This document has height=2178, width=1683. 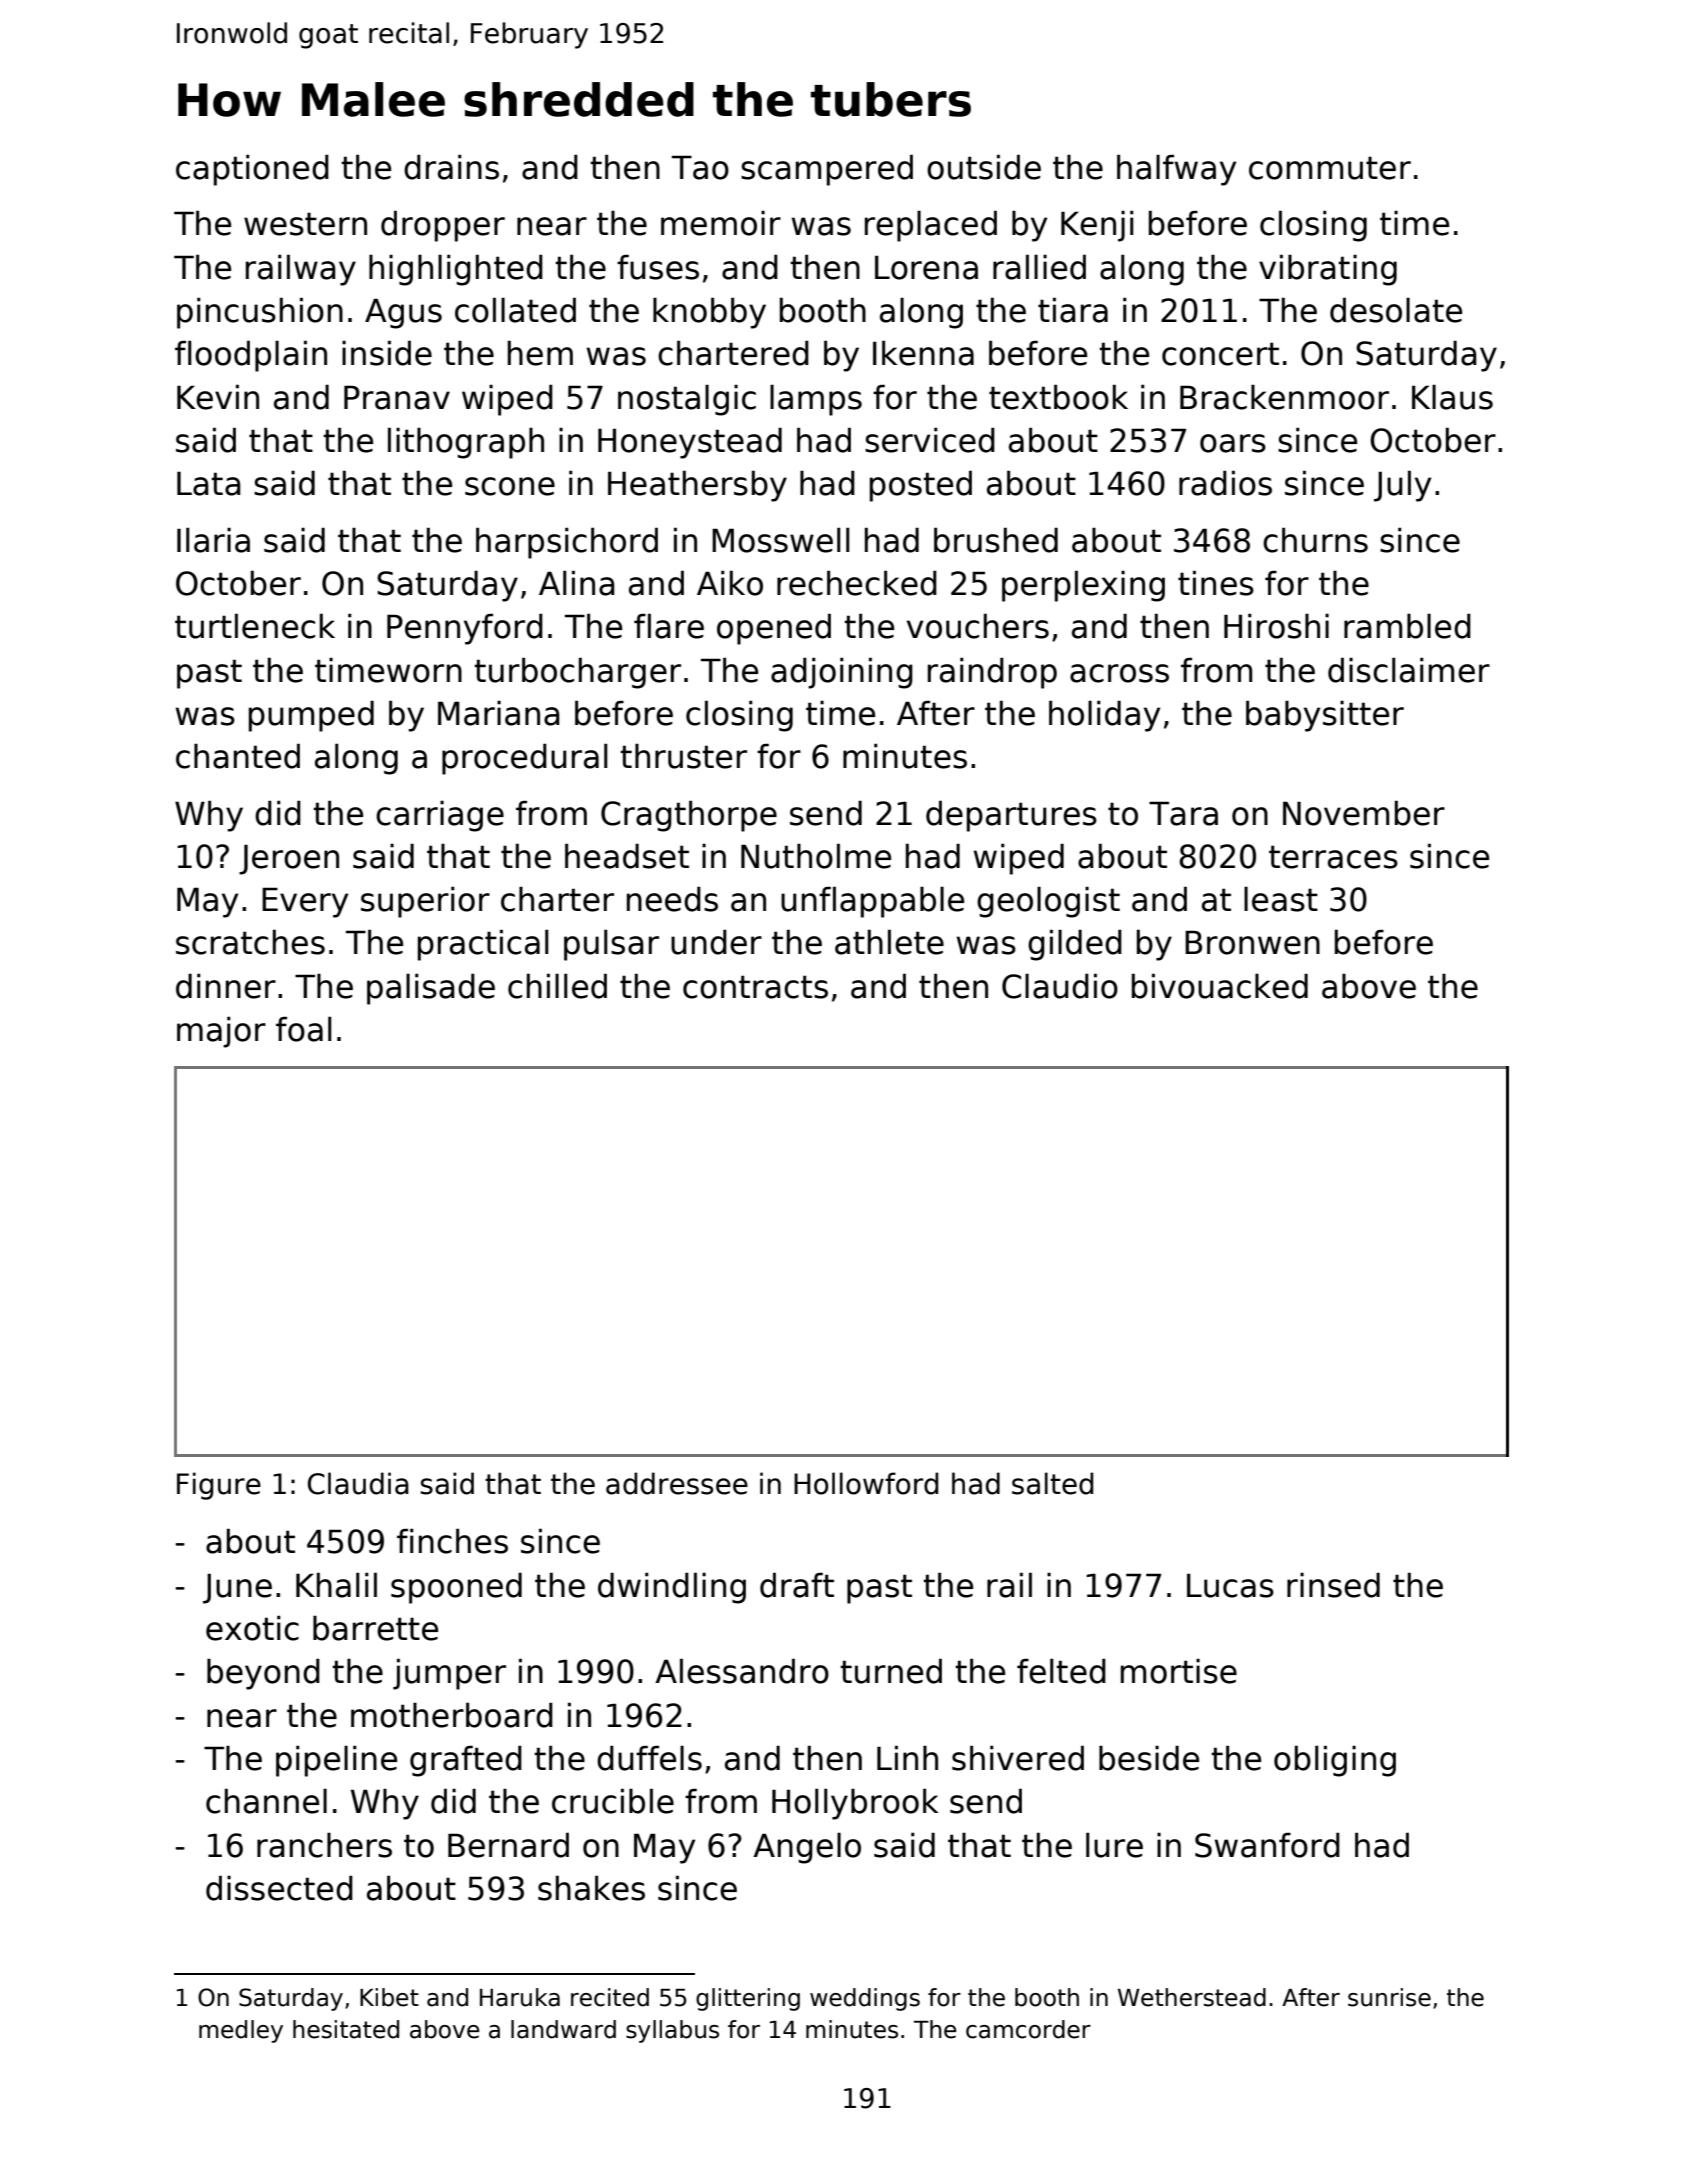 I want to click on Claudia, so click(x=358, y=1483).
